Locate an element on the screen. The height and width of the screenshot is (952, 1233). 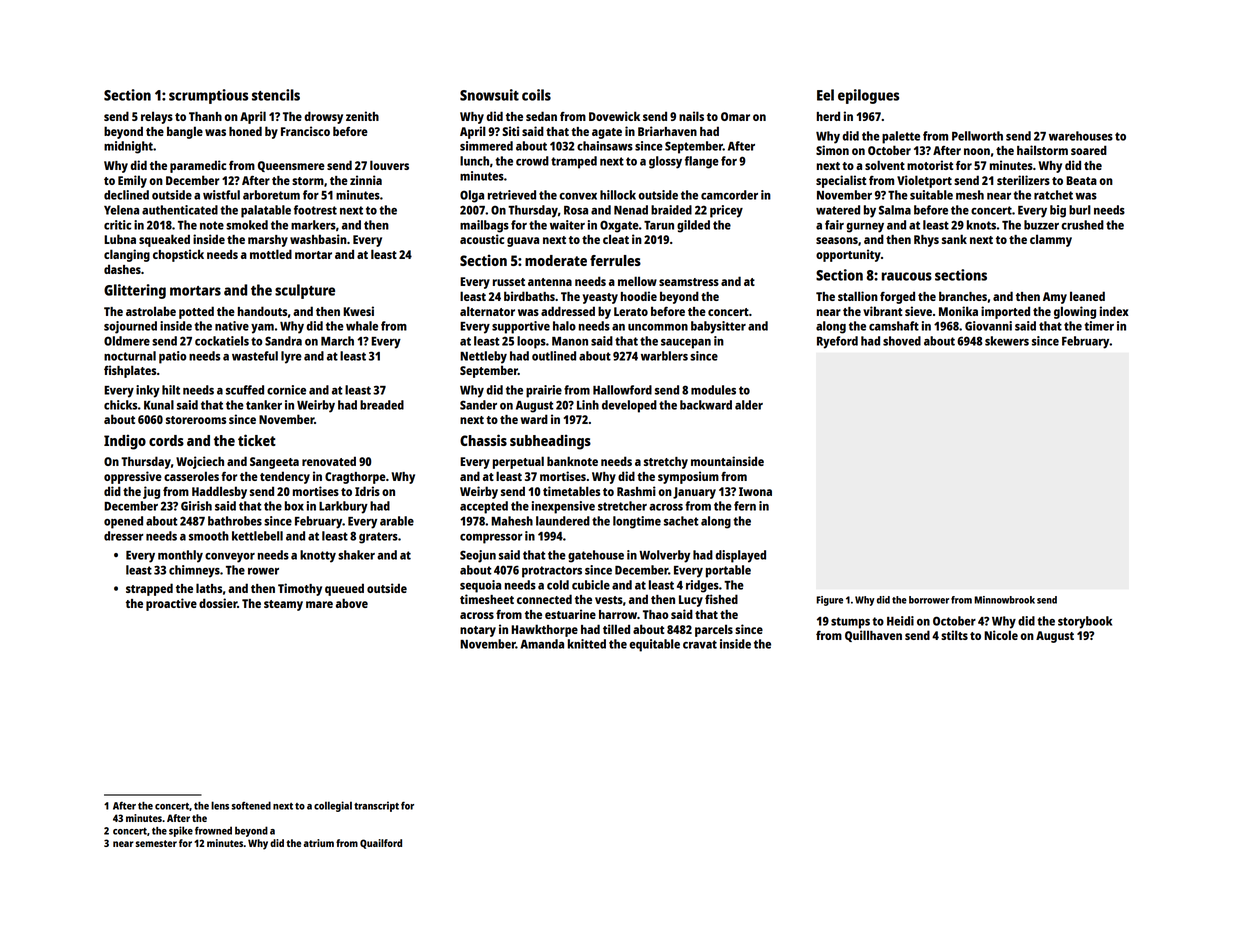
Quailford is located at coordinates (381, 844).
